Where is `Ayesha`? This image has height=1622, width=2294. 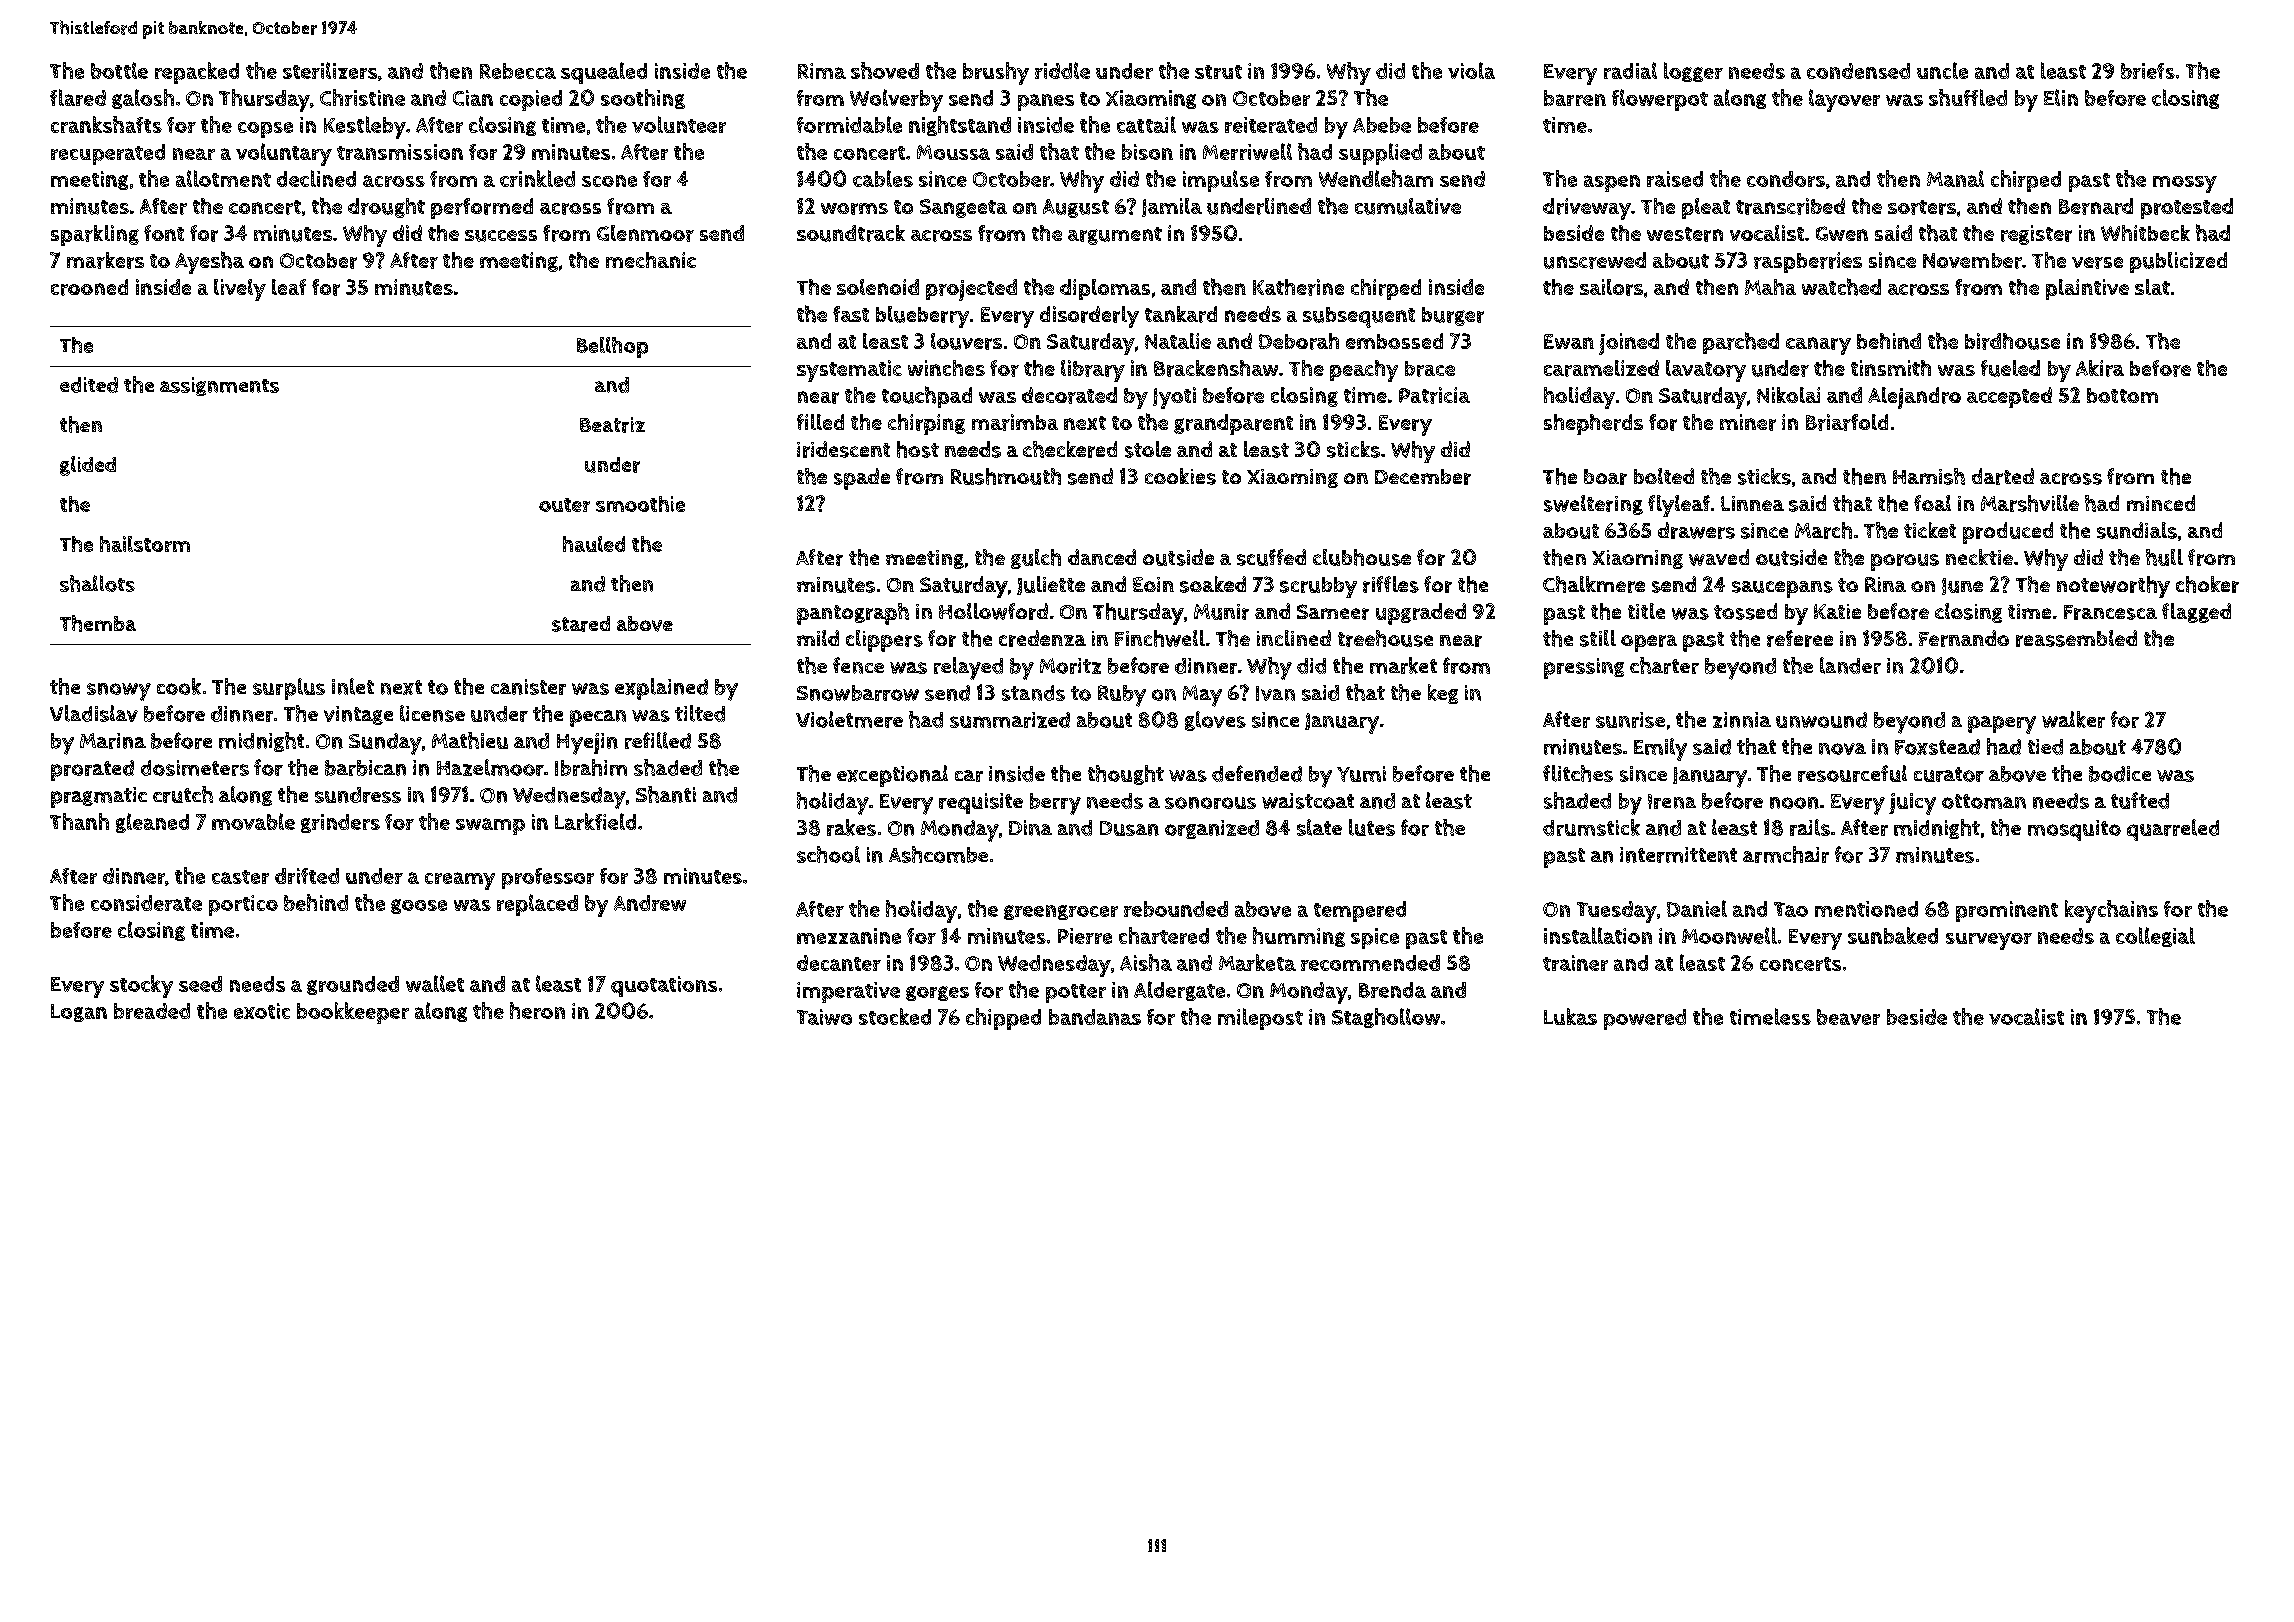
Ayesha is located at coordinates (209, 262).
